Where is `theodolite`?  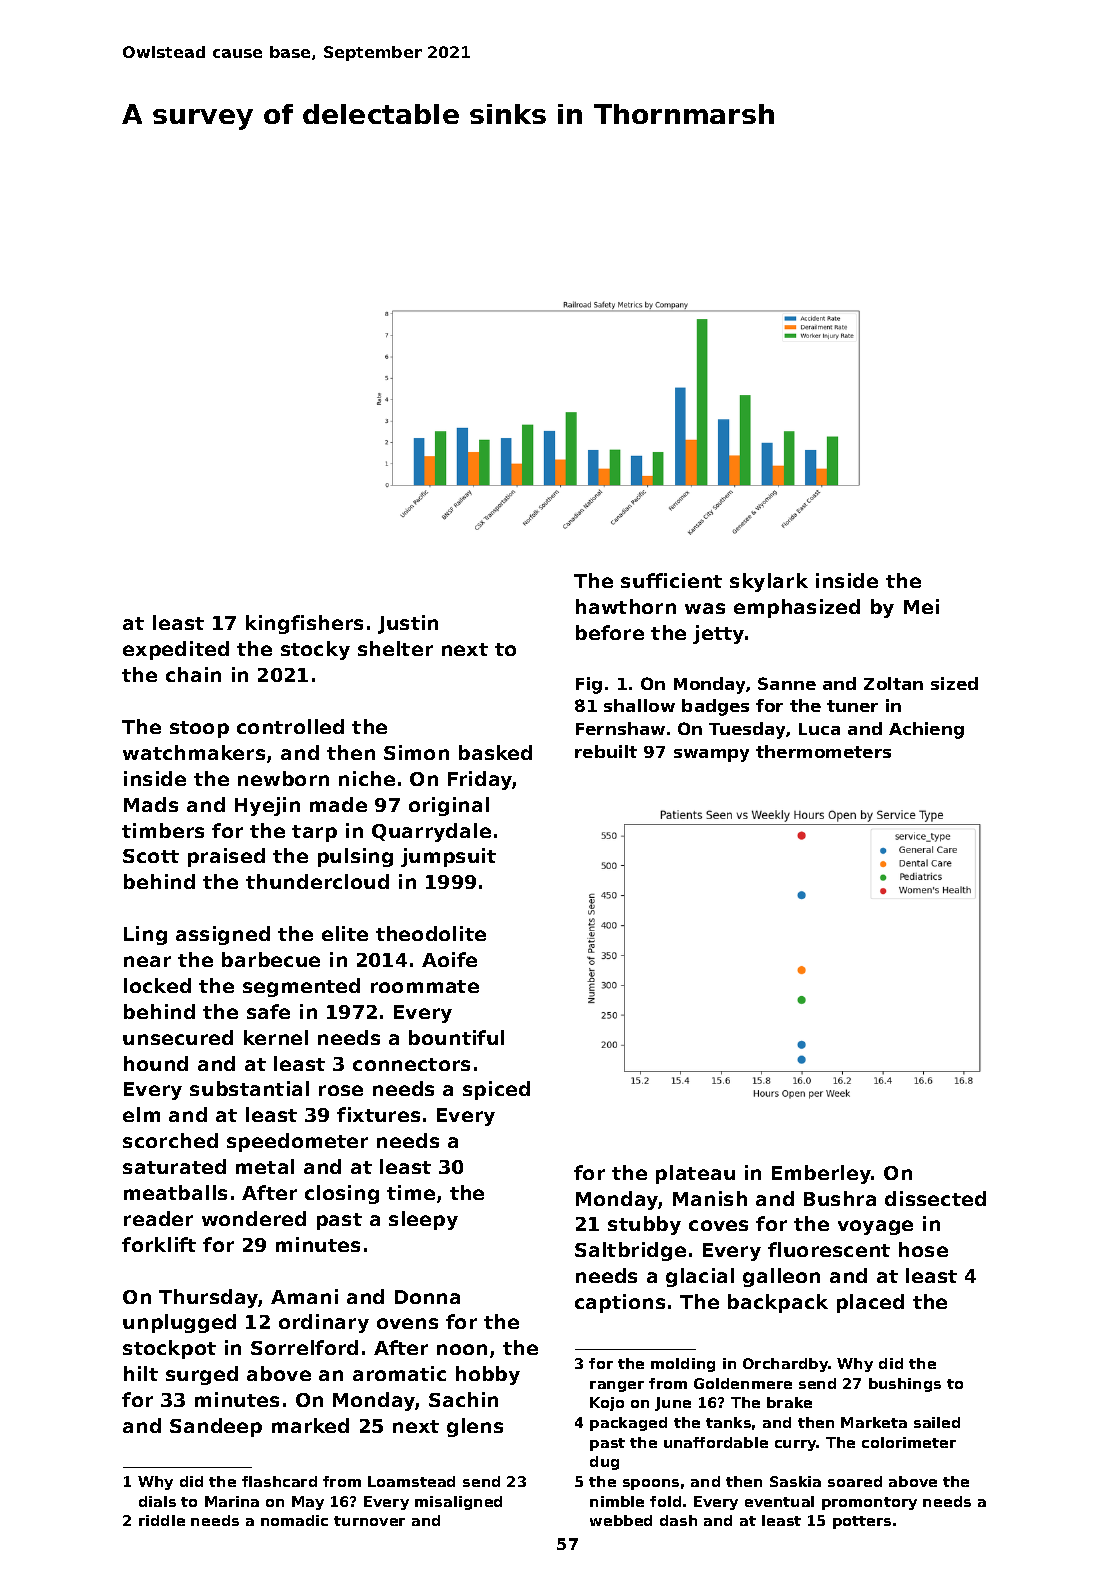 theodolite is located at coordinates (431, 933).
